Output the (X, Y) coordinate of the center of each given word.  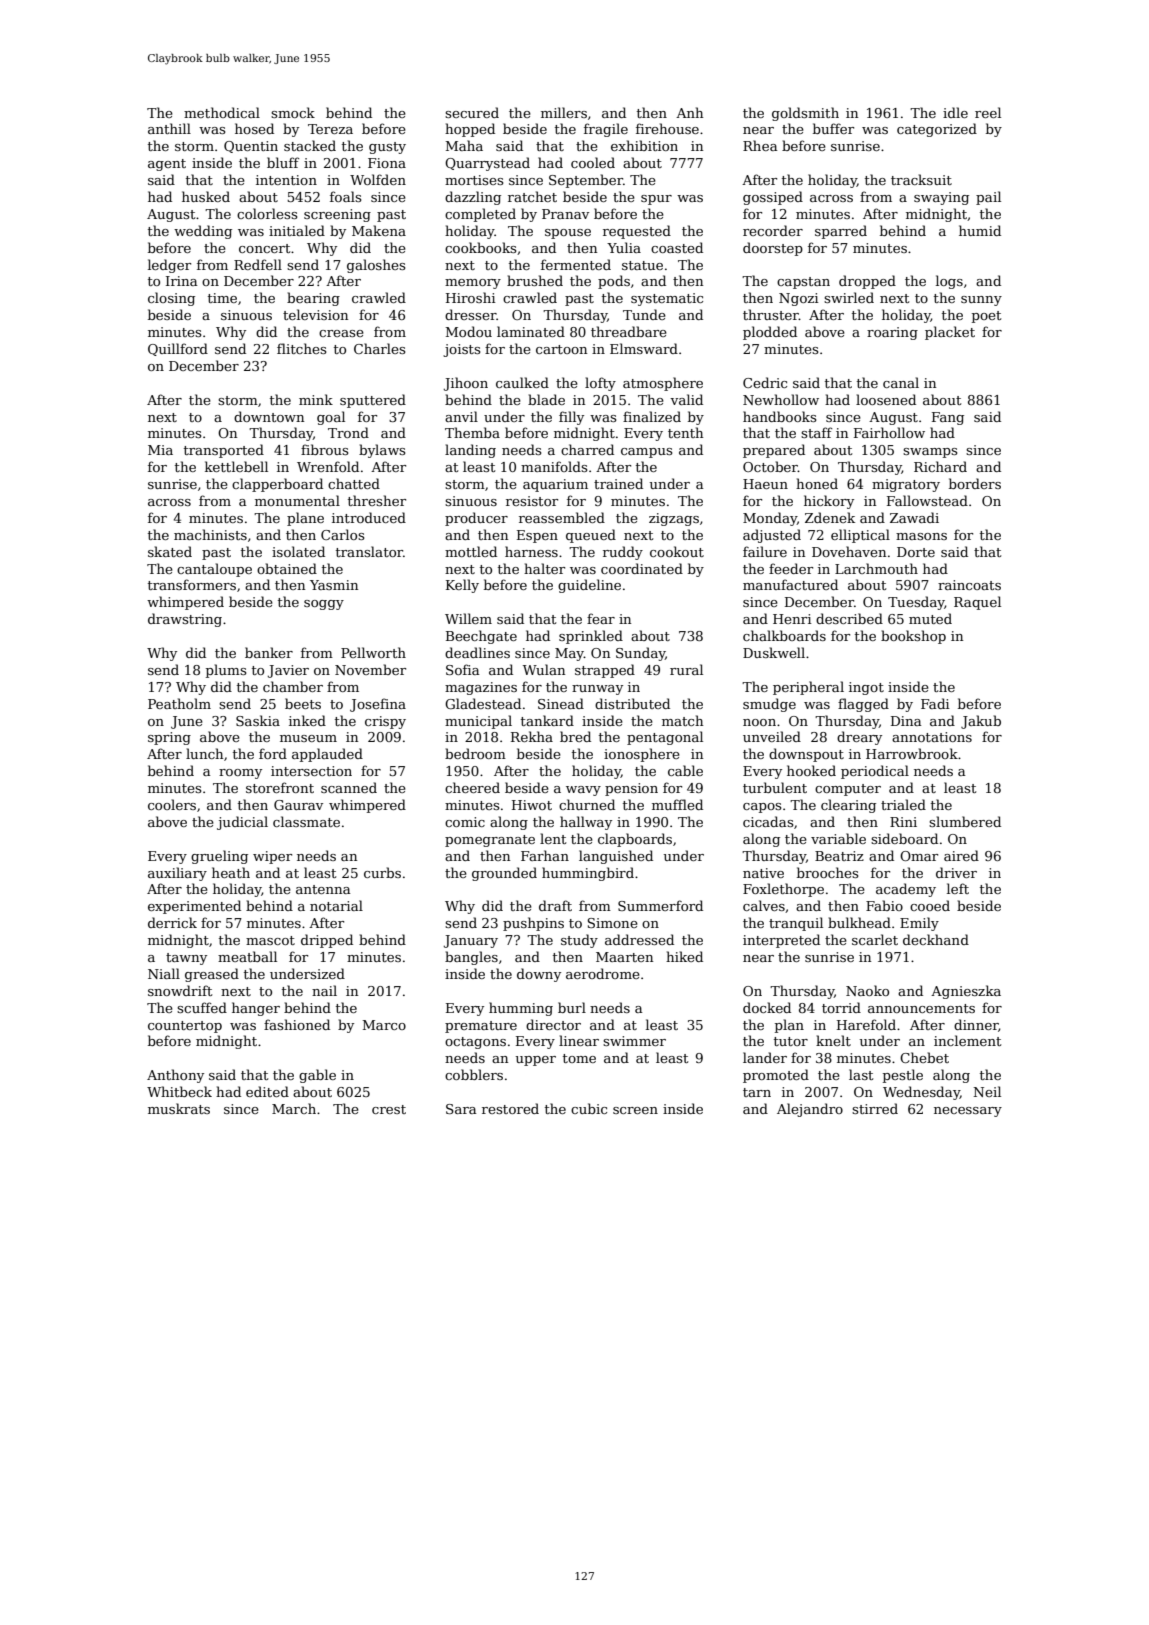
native (763, 873)
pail (988, 198)
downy (539, 975)
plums (226, 671)
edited (267, 1091)
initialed (297, 230)
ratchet (532, 196)
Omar (919, 856)
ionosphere (642, 755)
